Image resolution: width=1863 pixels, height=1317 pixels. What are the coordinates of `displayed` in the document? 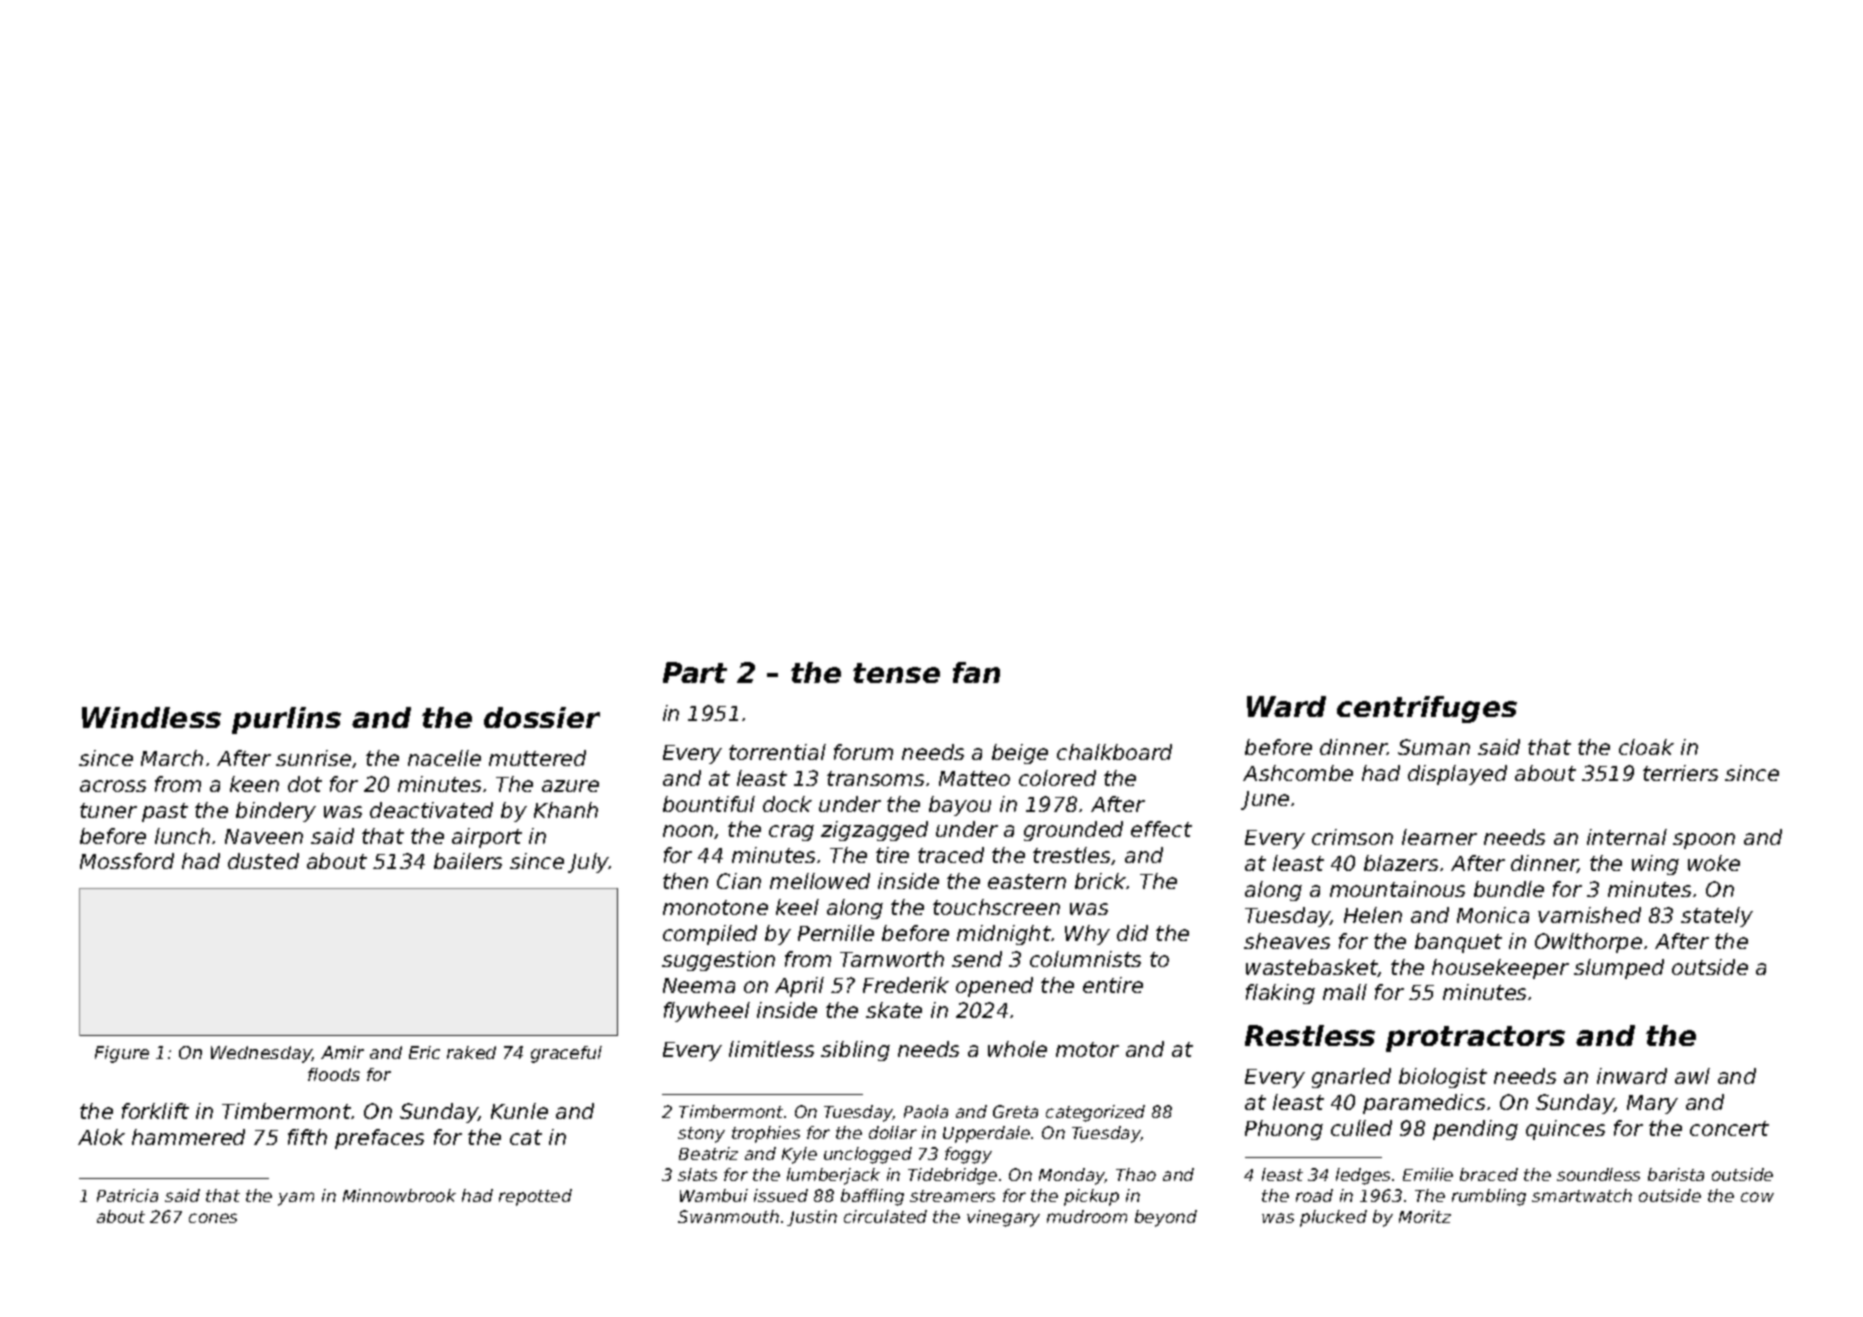 It's located at (1457, 775).
